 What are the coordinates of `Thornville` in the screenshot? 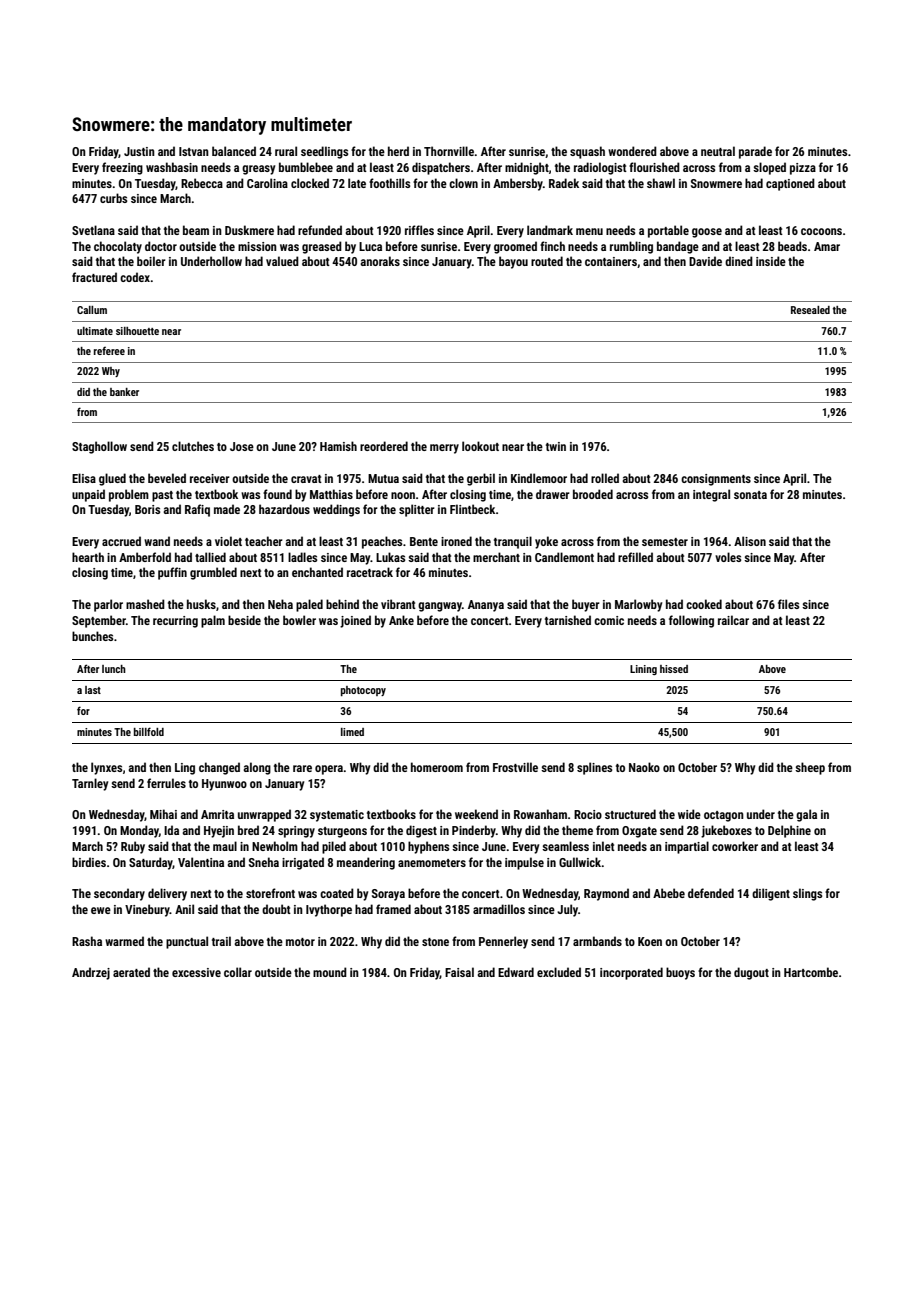 It's located at (449, 151).
